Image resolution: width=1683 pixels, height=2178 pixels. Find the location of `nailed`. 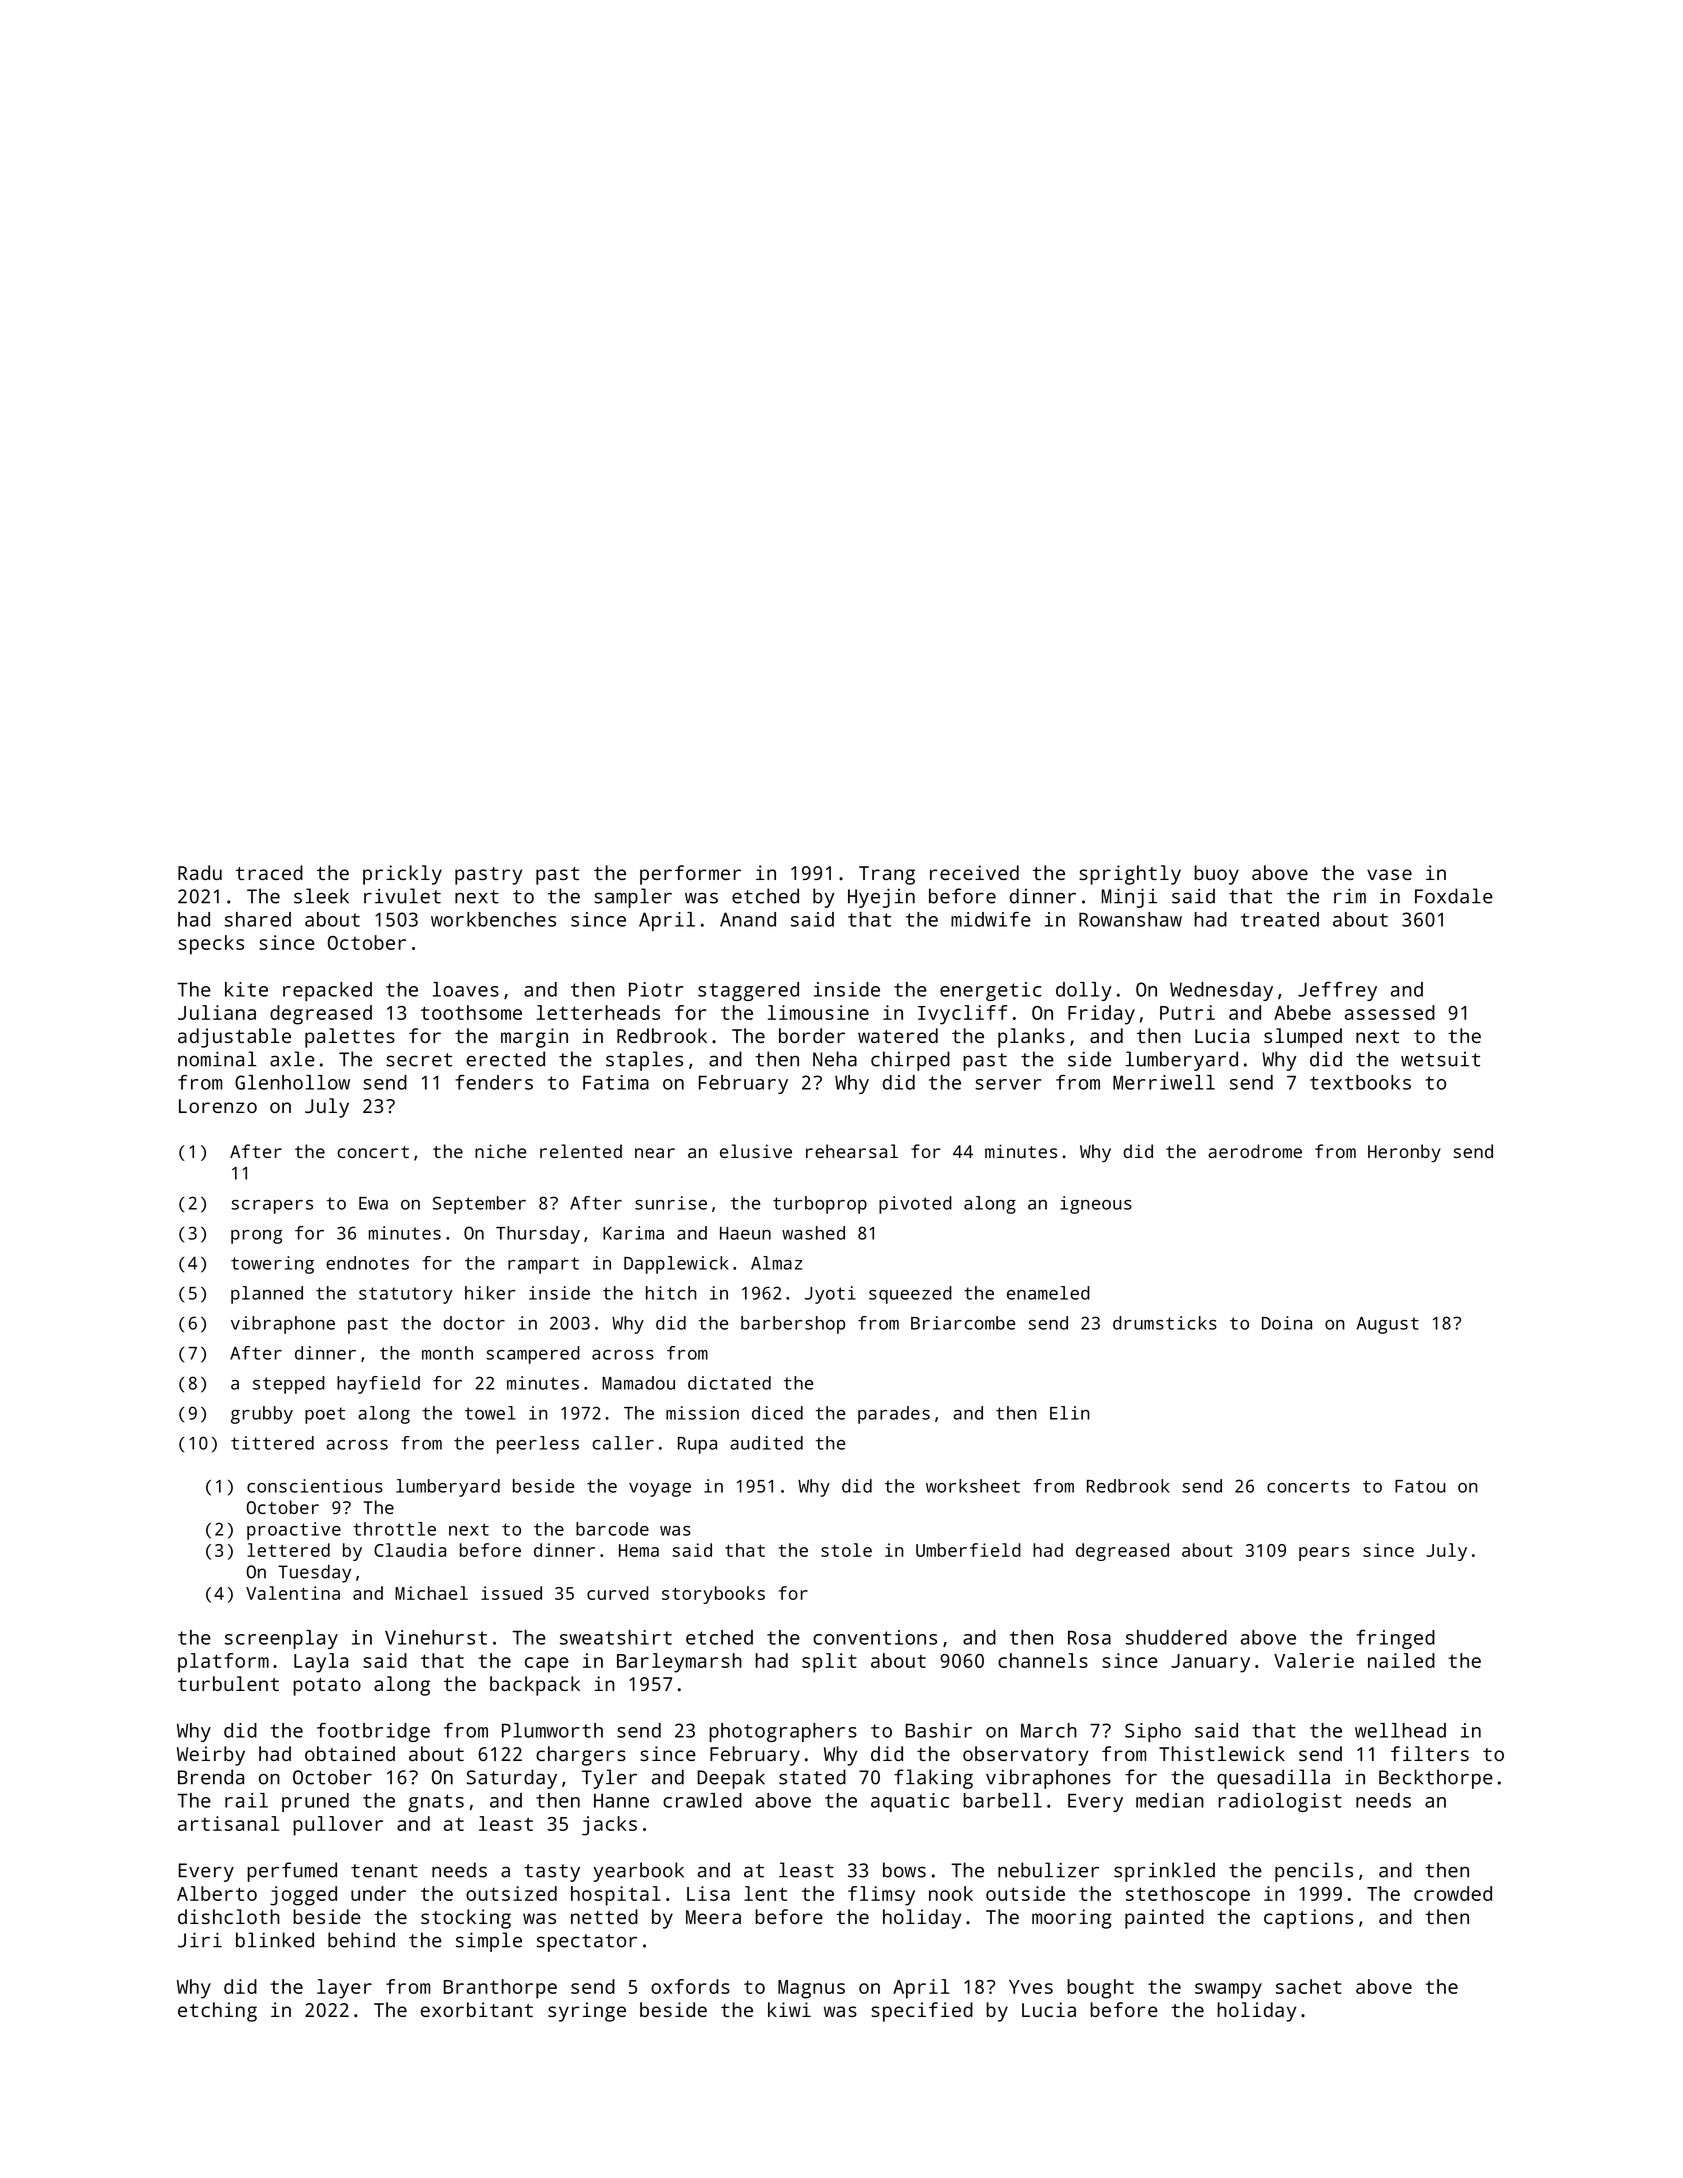

nailed is located at coordinates (1401, 1660).
